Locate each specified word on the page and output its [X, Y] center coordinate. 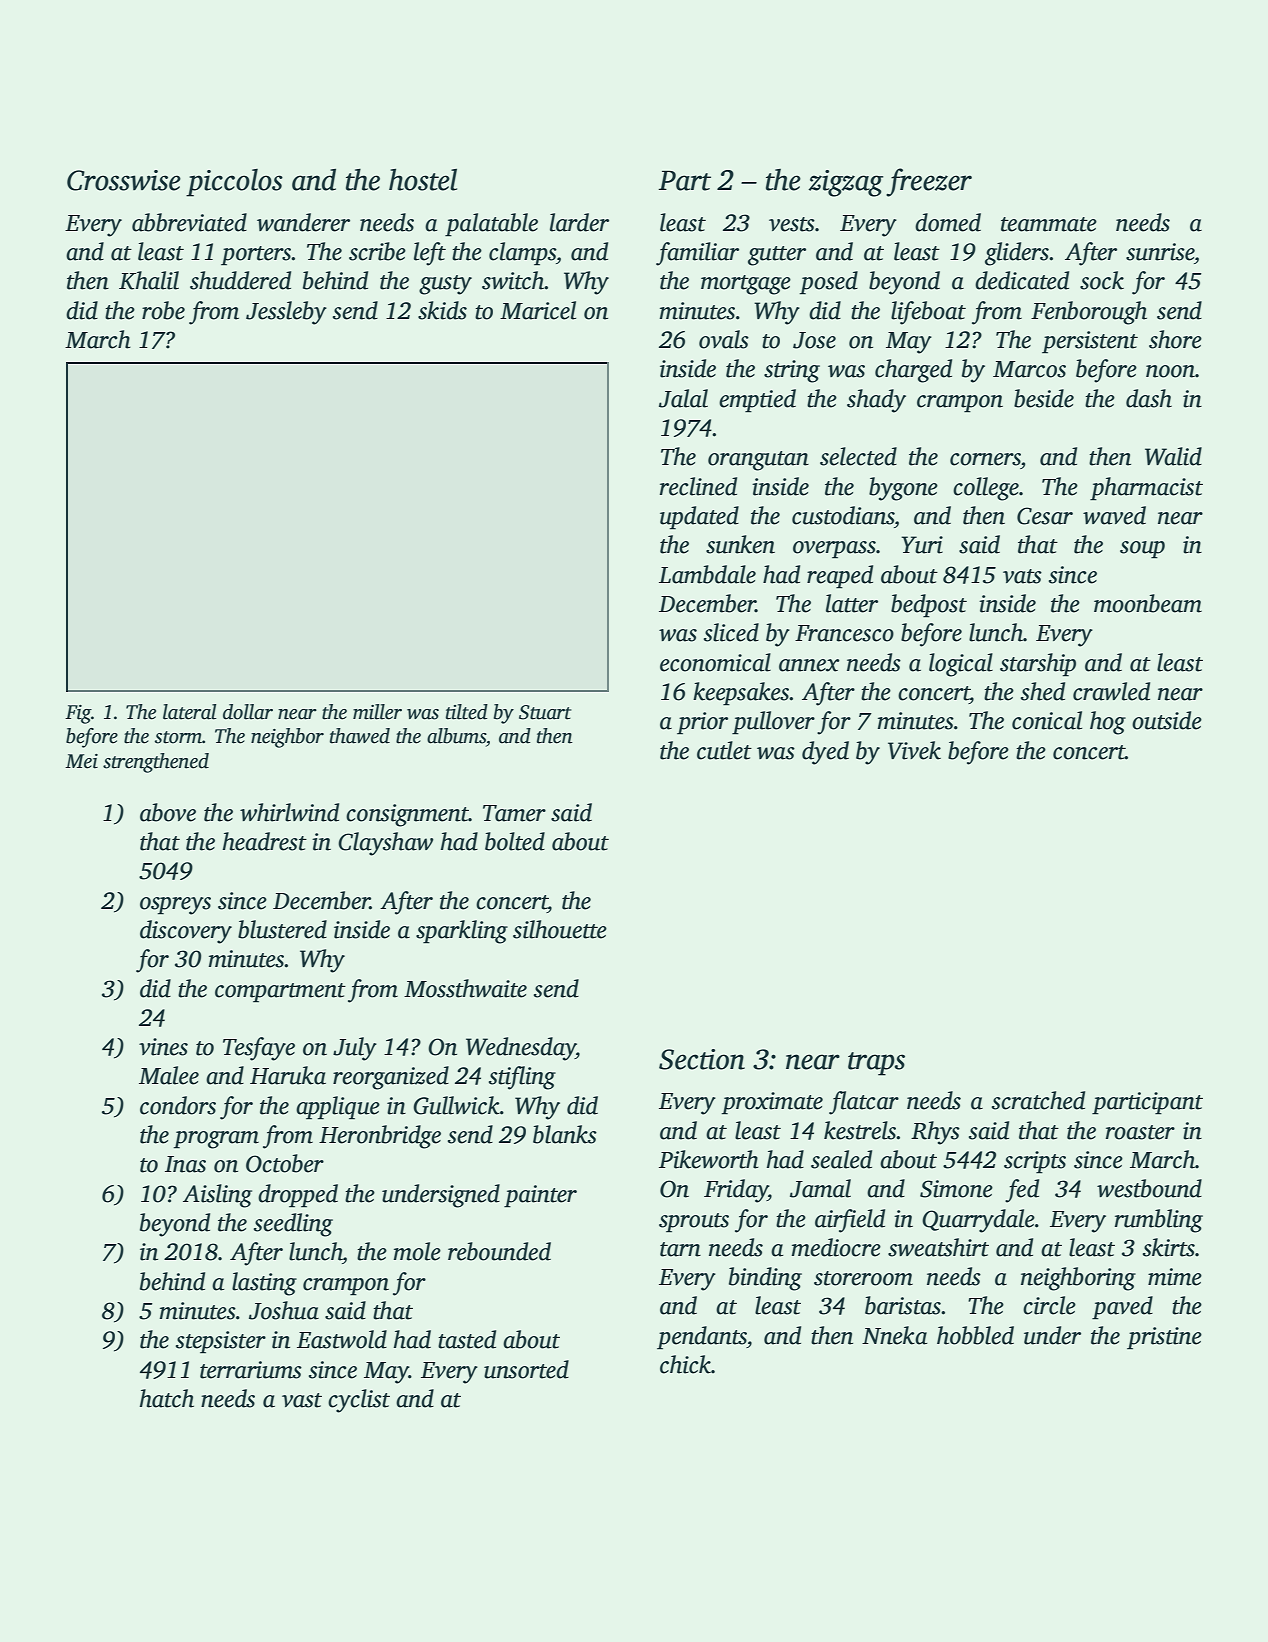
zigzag [845, 183]
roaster [1140, 1132]
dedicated [1022, 280]
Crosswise [124, 180]
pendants [702, 1338]
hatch [167, 1398]
